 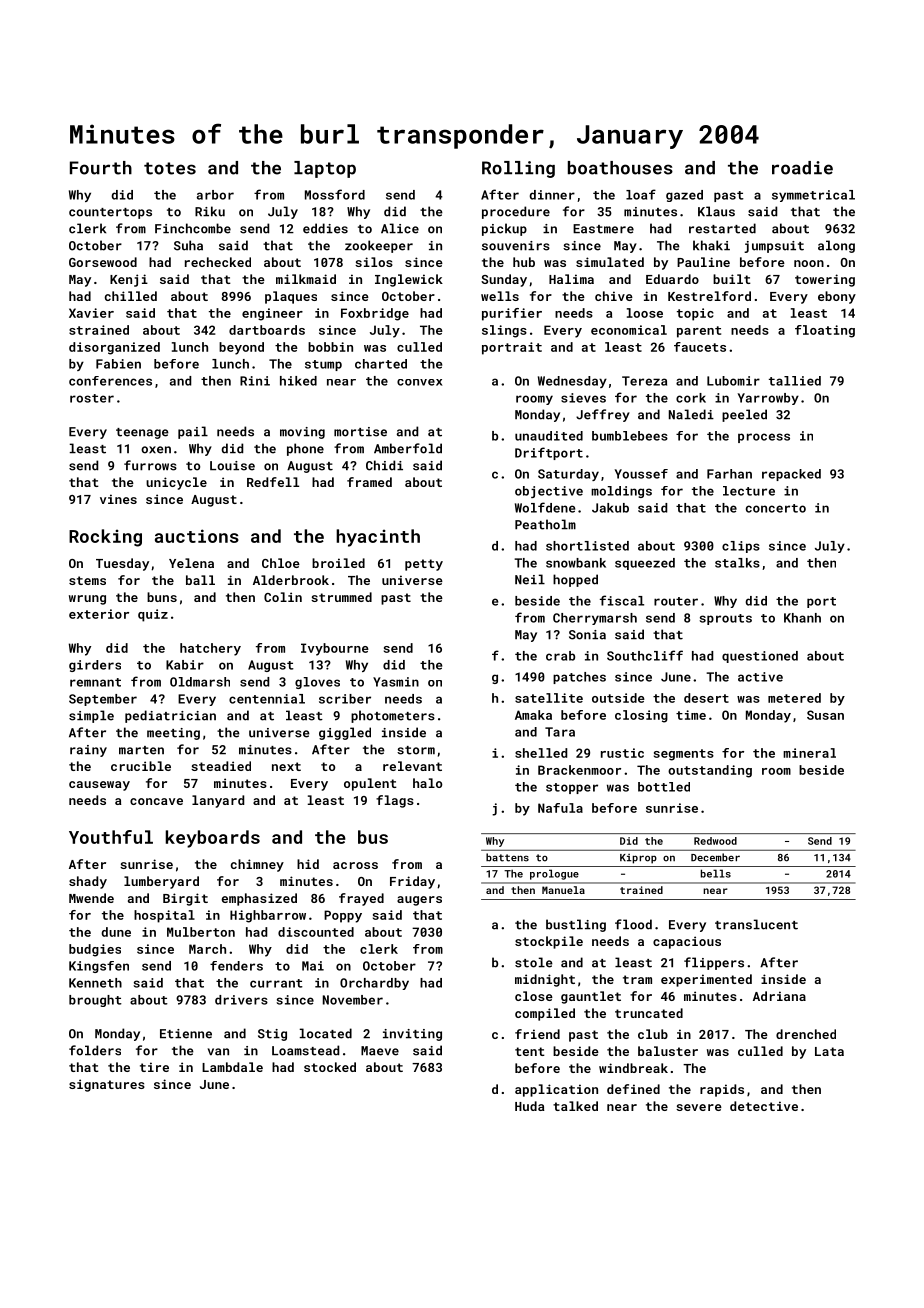 What do you see at coordinates (518, 169) in the screenshot?
I see `Rolling` at bounding box center [518, 169].
